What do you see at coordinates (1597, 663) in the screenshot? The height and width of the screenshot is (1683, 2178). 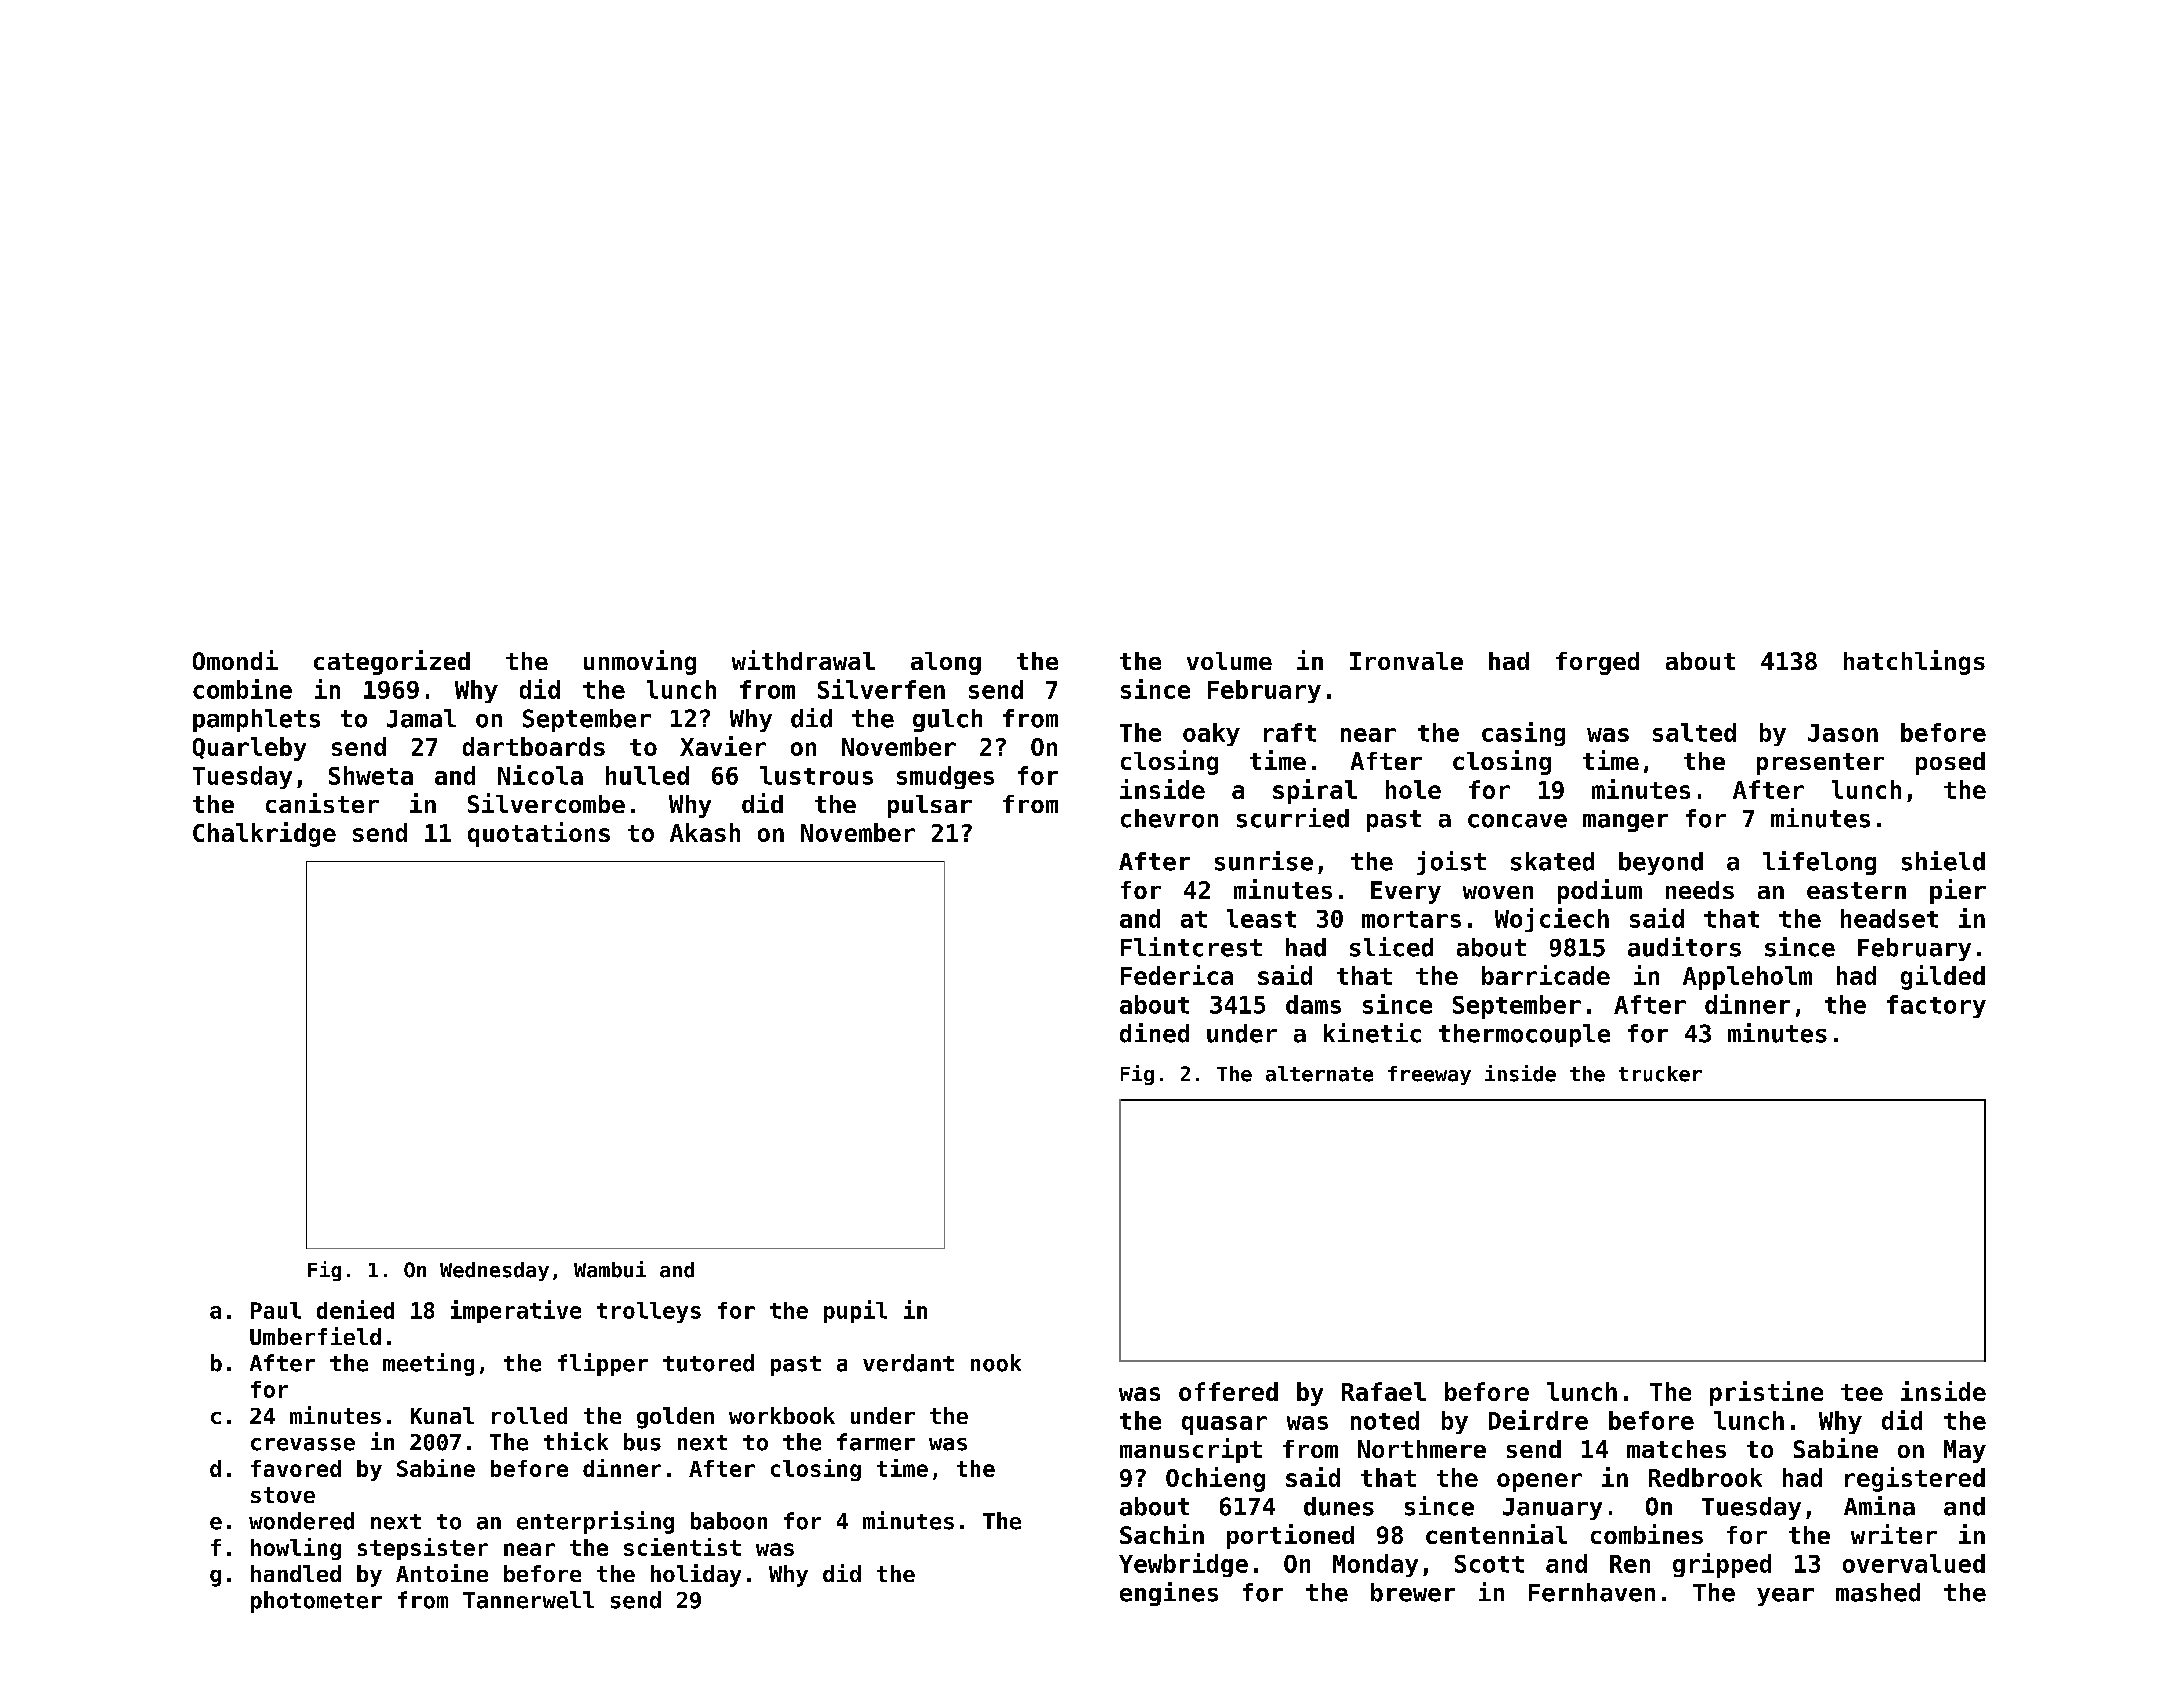 I see `forged` at bounding box center [1597, 663].
